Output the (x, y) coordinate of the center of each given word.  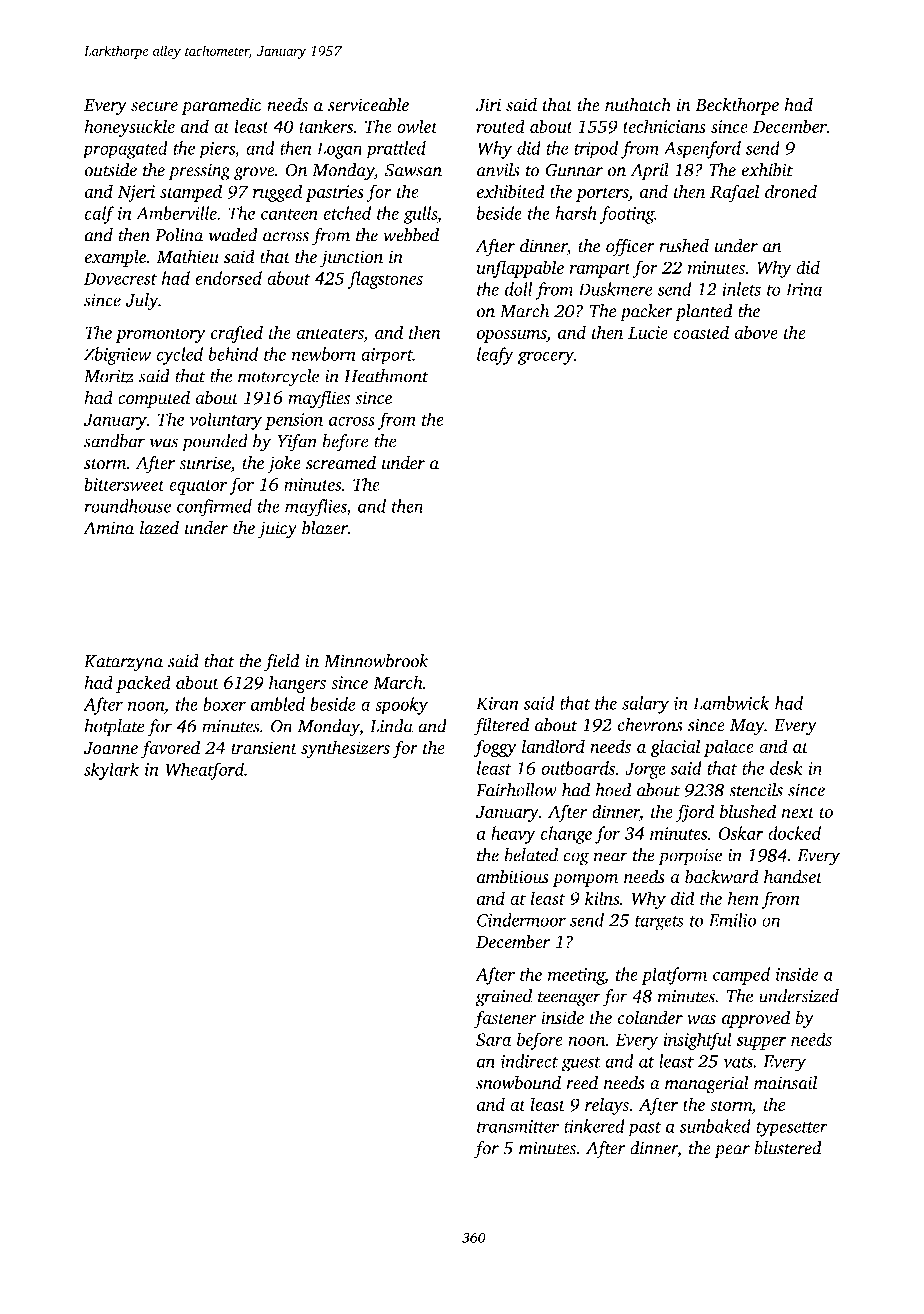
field (282, 663)
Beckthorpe (737, 106)
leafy (495, 356)
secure (154, 107)
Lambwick (731, 703)
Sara (493, 1039)
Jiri (488, 105)
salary (645, 705)
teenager (569, 999)
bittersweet (124, 484)
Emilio (732, 920)
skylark (111, 771)
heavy (513, 835)
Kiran (497, 703)
